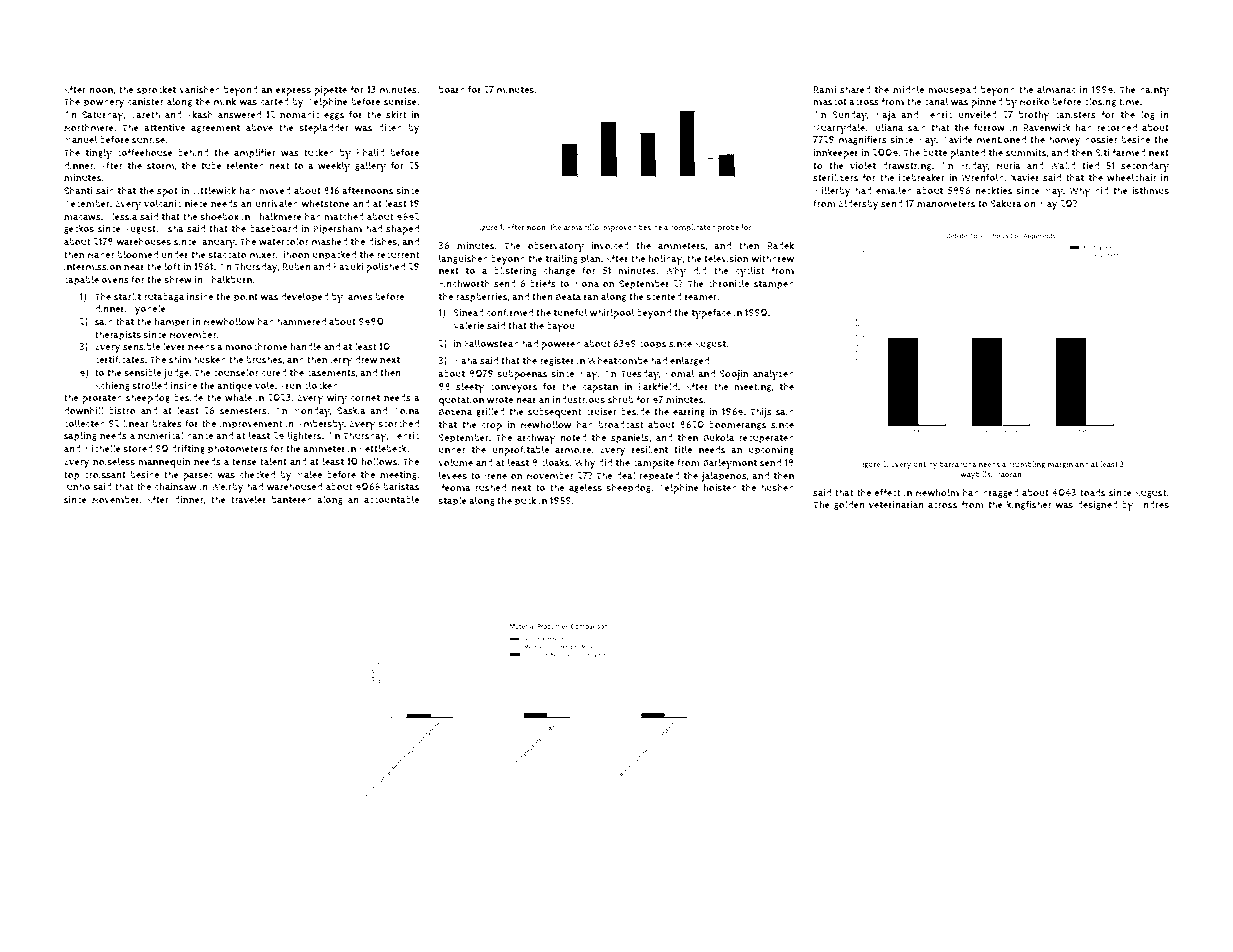  What do you see at coordinates (730, 463) in the image?
I see `Barleymont` at bounding box center [730, 463].
